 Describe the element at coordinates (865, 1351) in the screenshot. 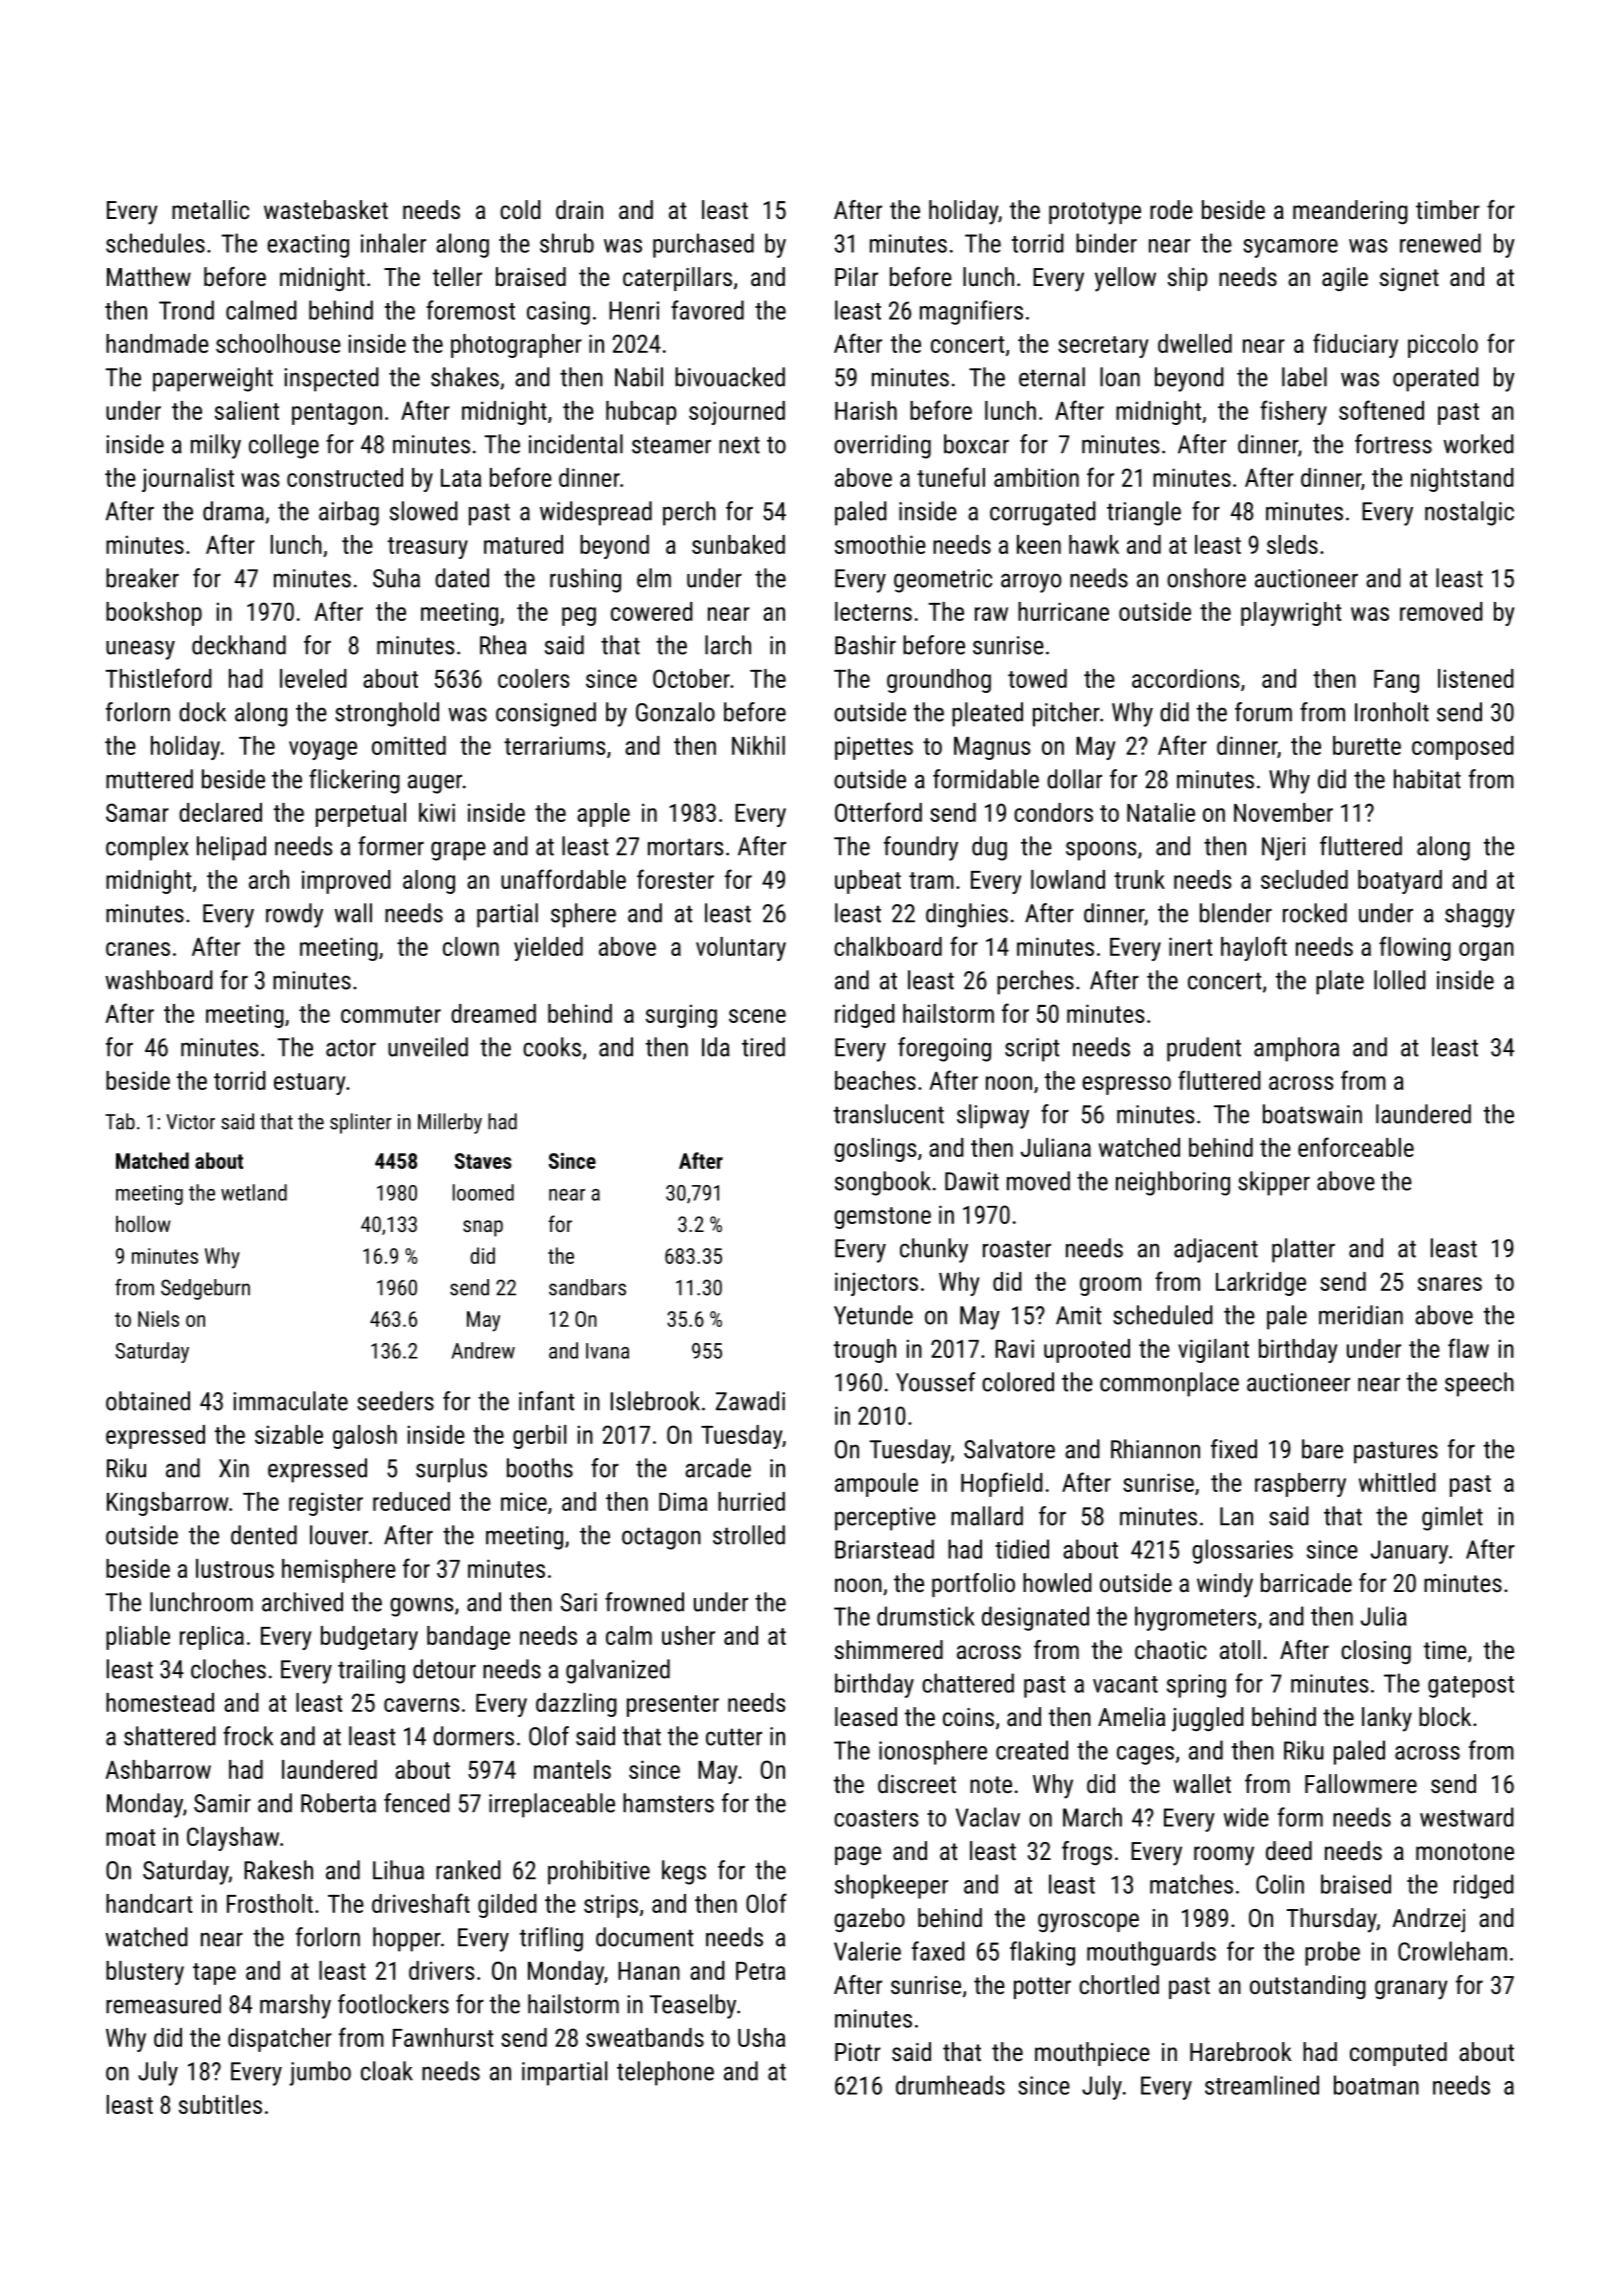

I see `trough` at that location.
